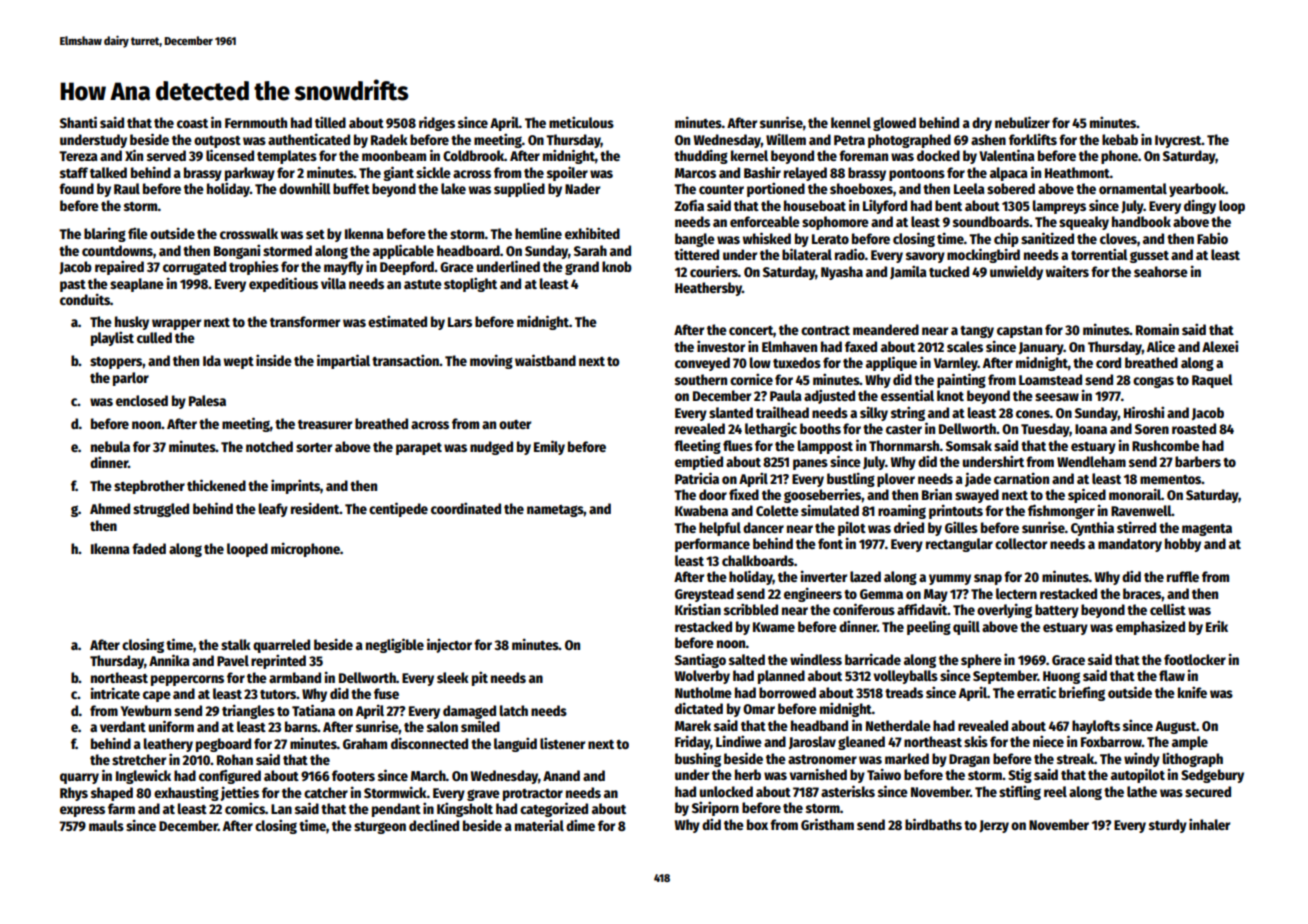  I want to click on slanted, so click(731, 412).
